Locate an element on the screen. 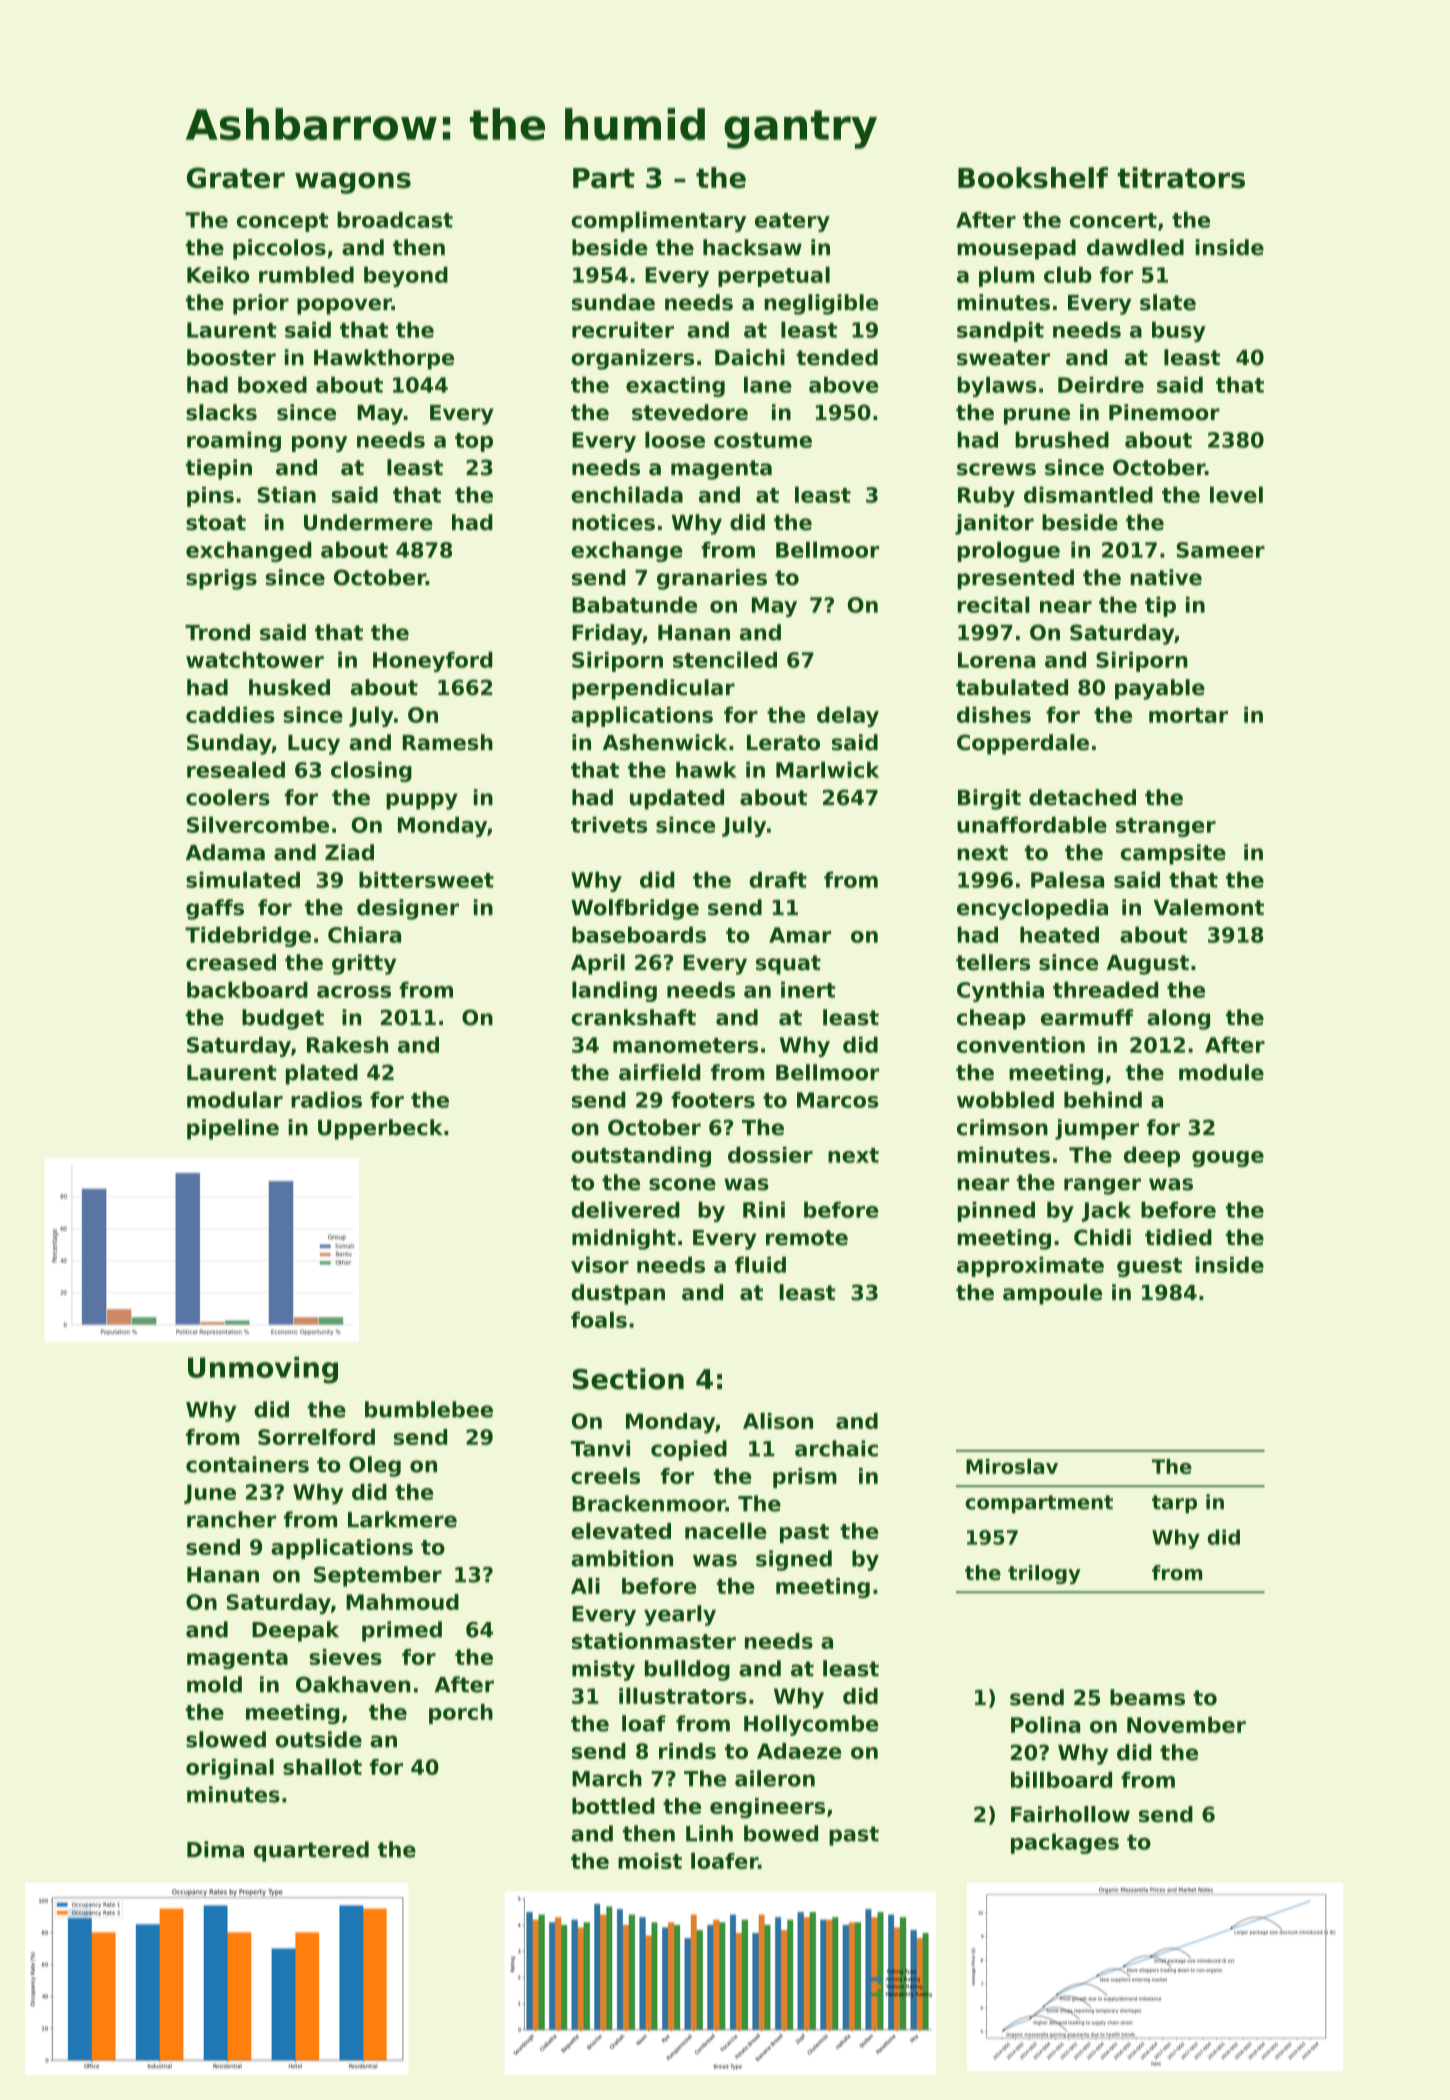 The height and width of the screenshot is (2100, 1450). hacksaw is located at coordinates (752, 247).
